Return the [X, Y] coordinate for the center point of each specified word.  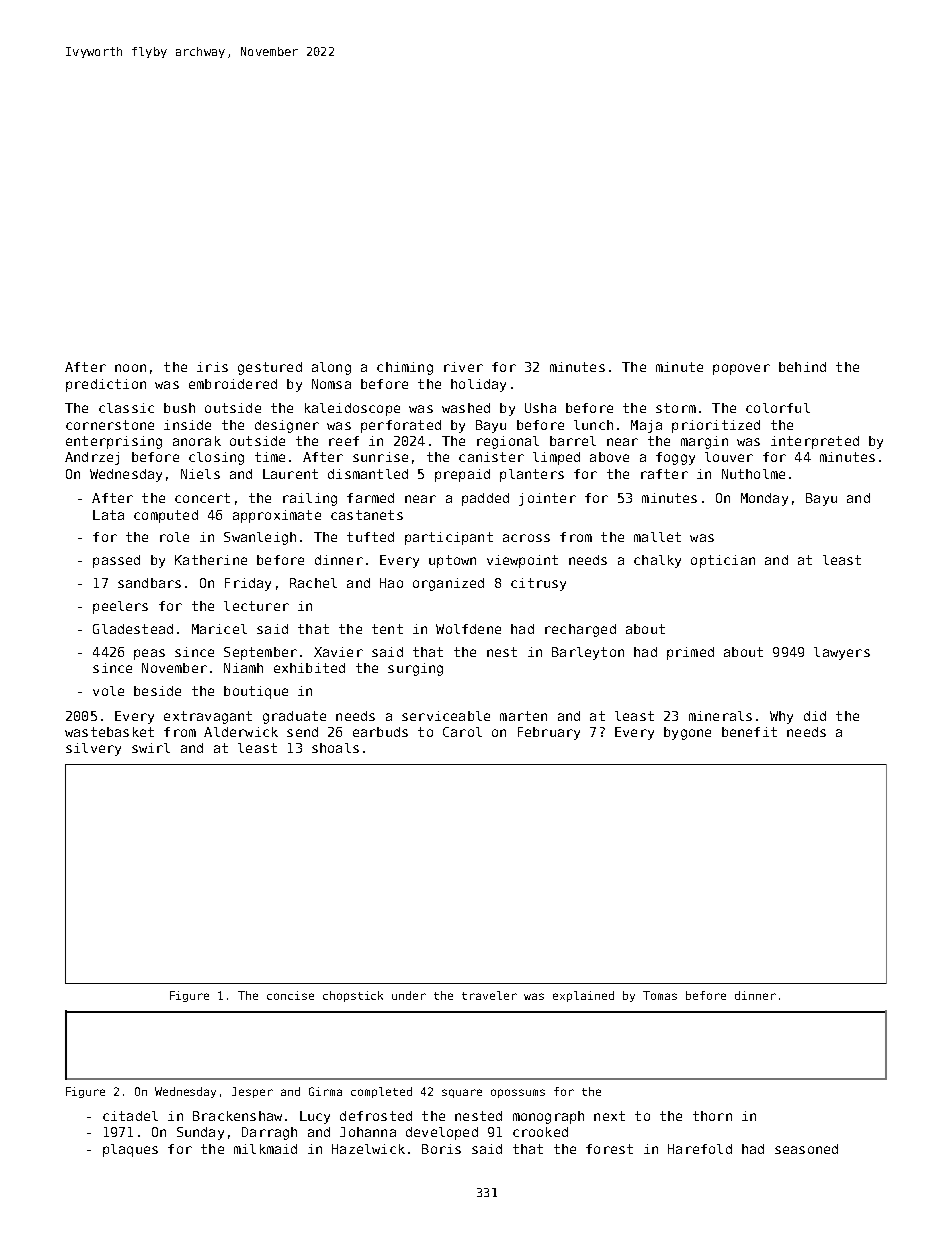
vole [108, 691]
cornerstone [110, 425]
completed [381, 1092]
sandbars [149, 583]
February [549, 733]
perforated [401, 426]
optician [723, 561]
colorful [778, 408]
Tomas [660, 995]
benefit [749, 732]
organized [448, 584]
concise [290, 995]
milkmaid [265, 1149]
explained [583, 996]
